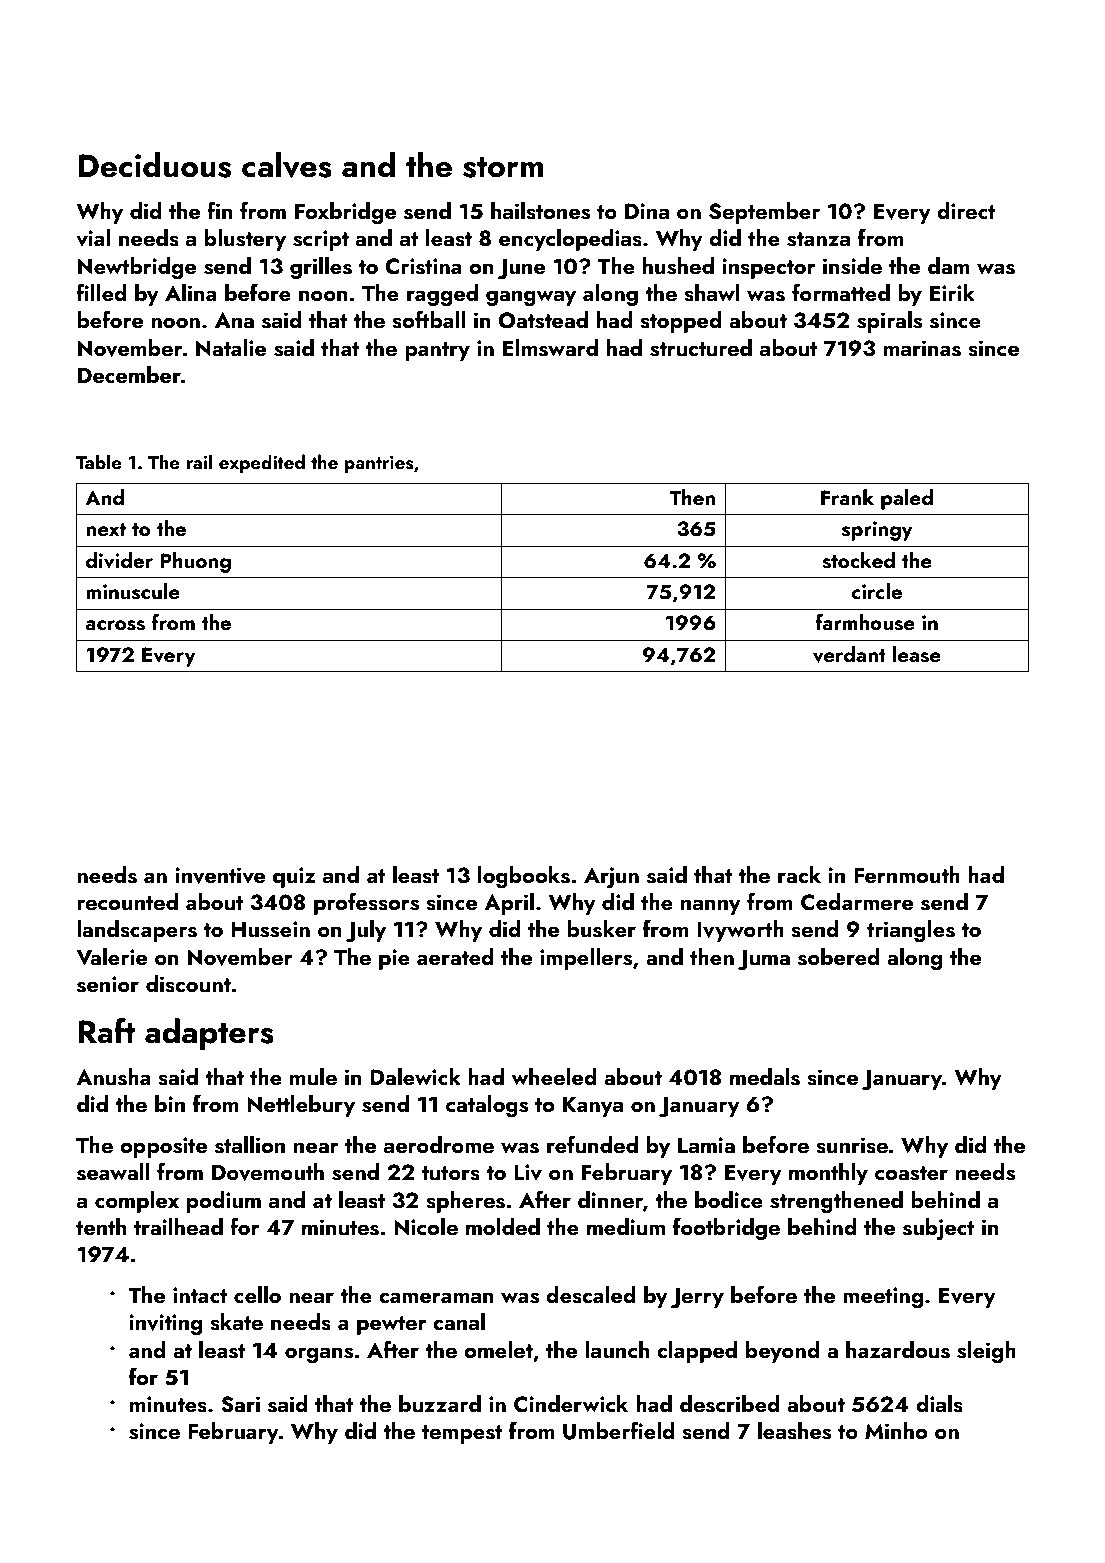 The width and height of the page is (1105, 1563). Describe the element at coordinates (764, 213) in the page. I see `September` at that location.
